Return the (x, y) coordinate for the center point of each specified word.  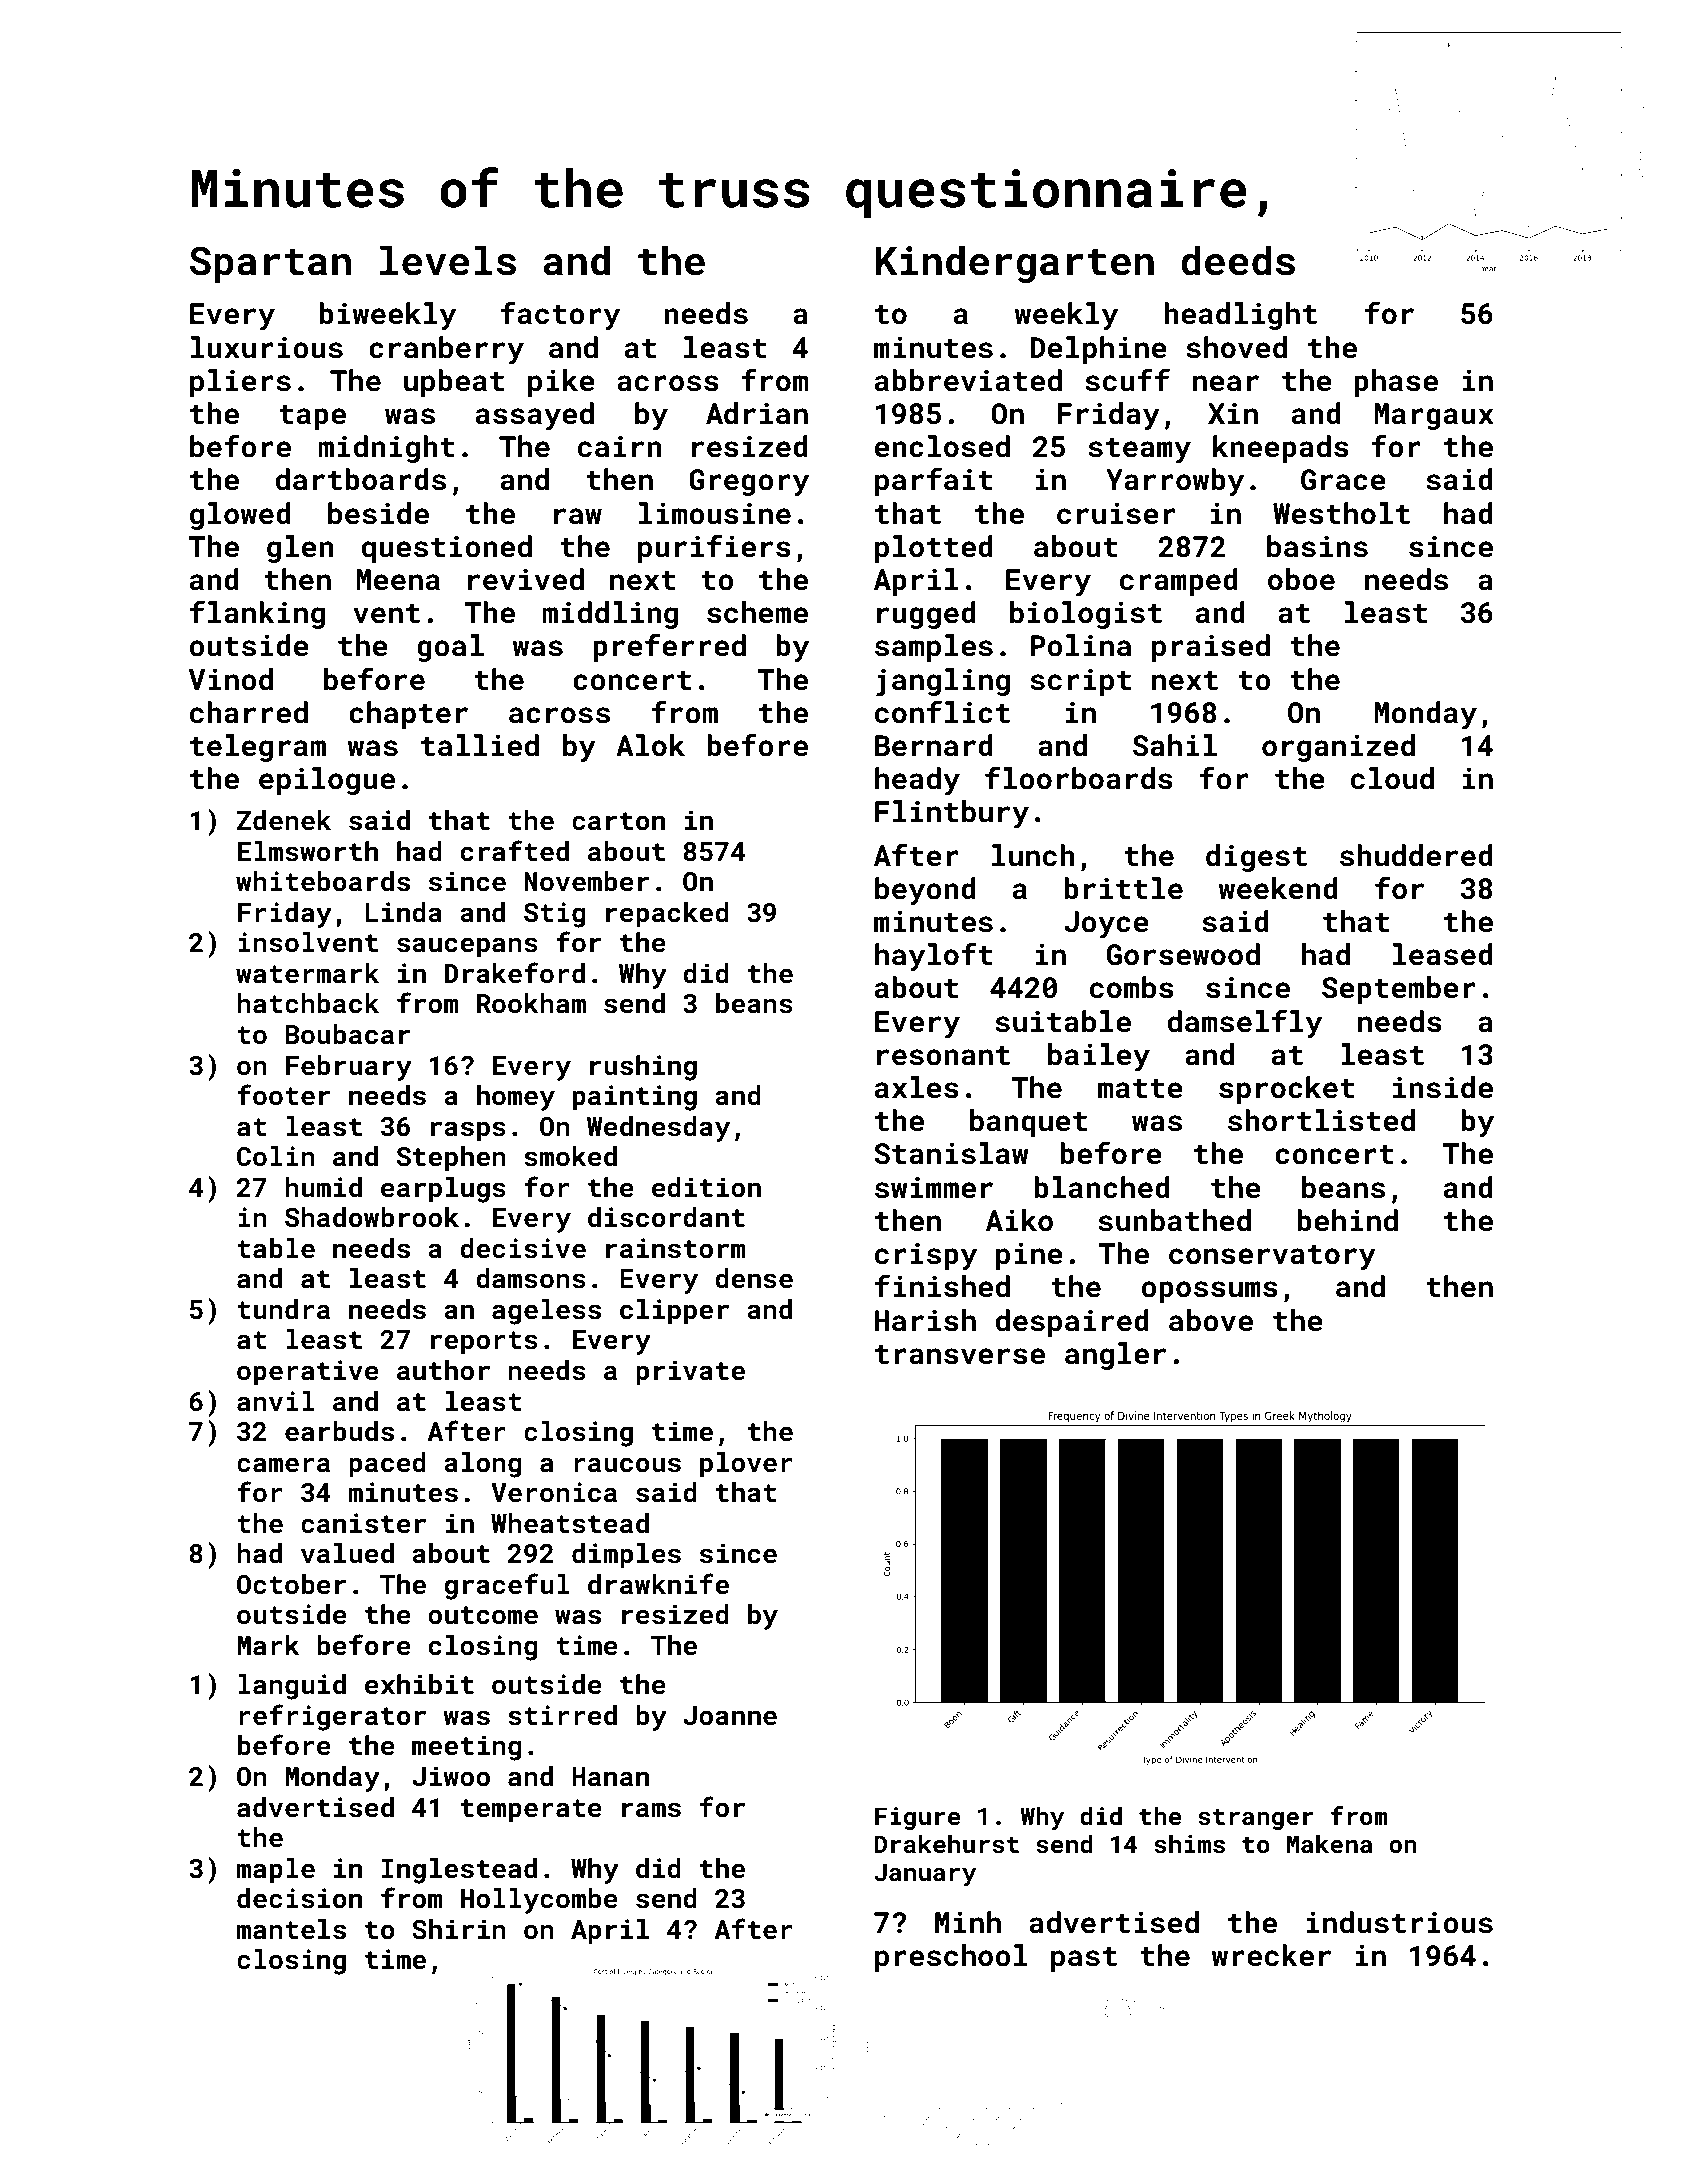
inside (1443, 1087)
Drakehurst (946, 1844)
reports (484, 1343)
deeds (1238, 260)
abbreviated (968, 380)
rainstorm (676, 1248)
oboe (1301, 579)
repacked (667, 915)
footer (283, 1095)
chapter (408, 715)
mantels (291, 1929)
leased (1443, 954)
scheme (757, 612)
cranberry (446, 350)
